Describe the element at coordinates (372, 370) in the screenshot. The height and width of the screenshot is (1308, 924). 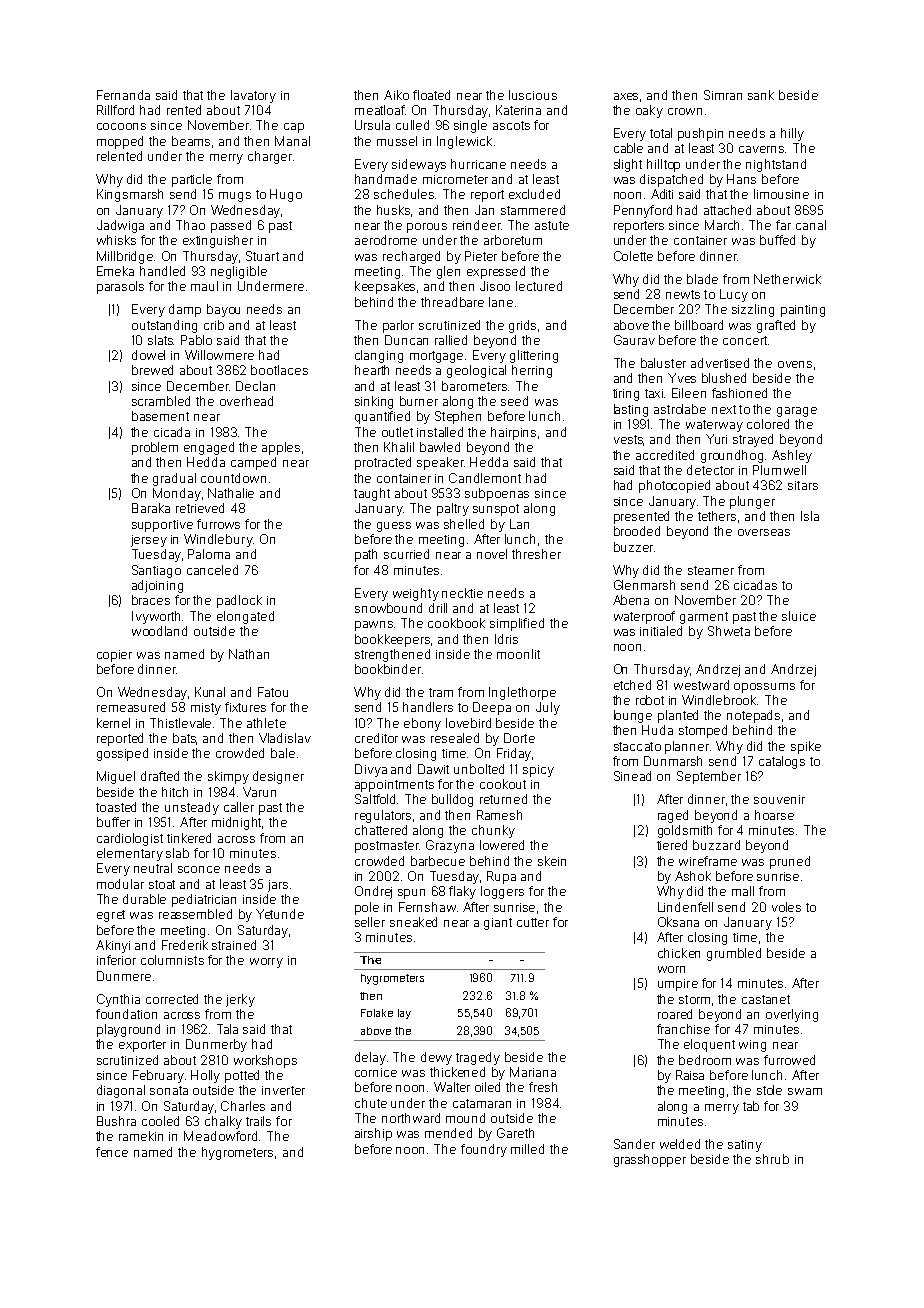
I see `hearth` at that location.
